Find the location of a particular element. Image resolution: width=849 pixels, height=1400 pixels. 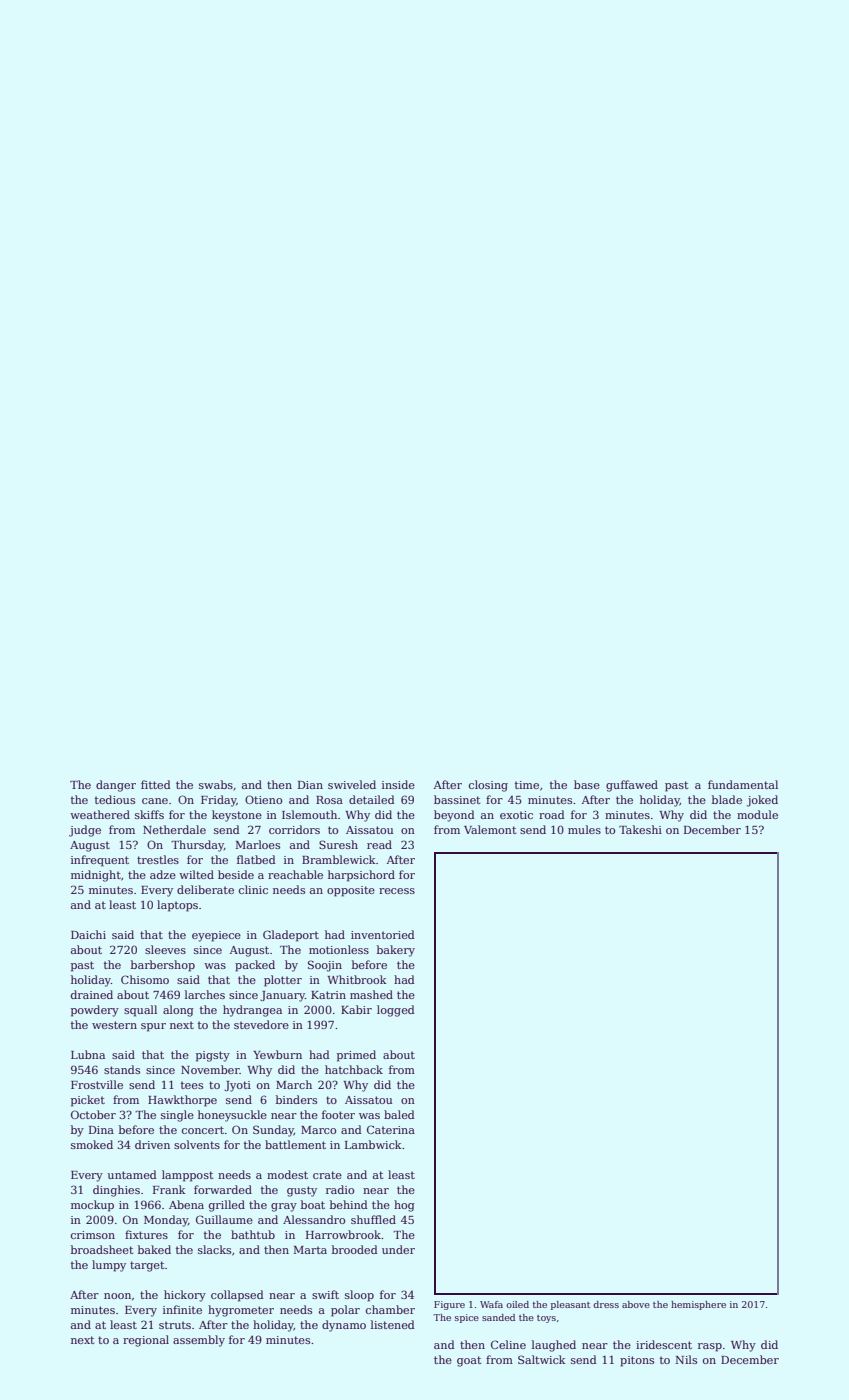

March is located at coordinates (294, 1084).
